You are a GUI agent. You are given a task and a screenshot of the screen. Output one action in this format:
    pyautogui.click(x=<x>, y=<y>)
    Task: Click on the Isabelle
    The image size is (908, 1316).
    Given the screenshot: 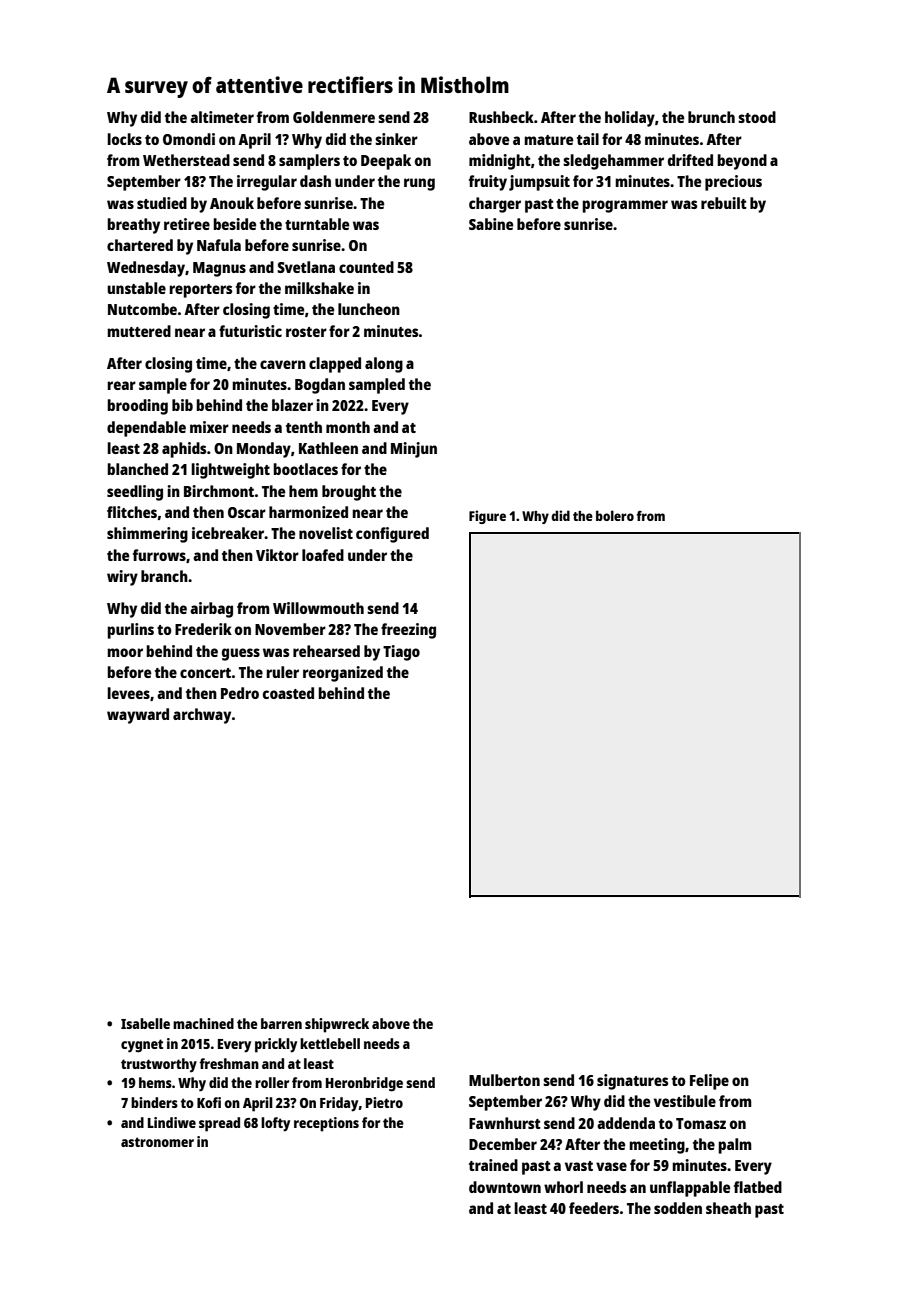 What is the action you would take?
    pyautogui.click(x=145, y=1023)
